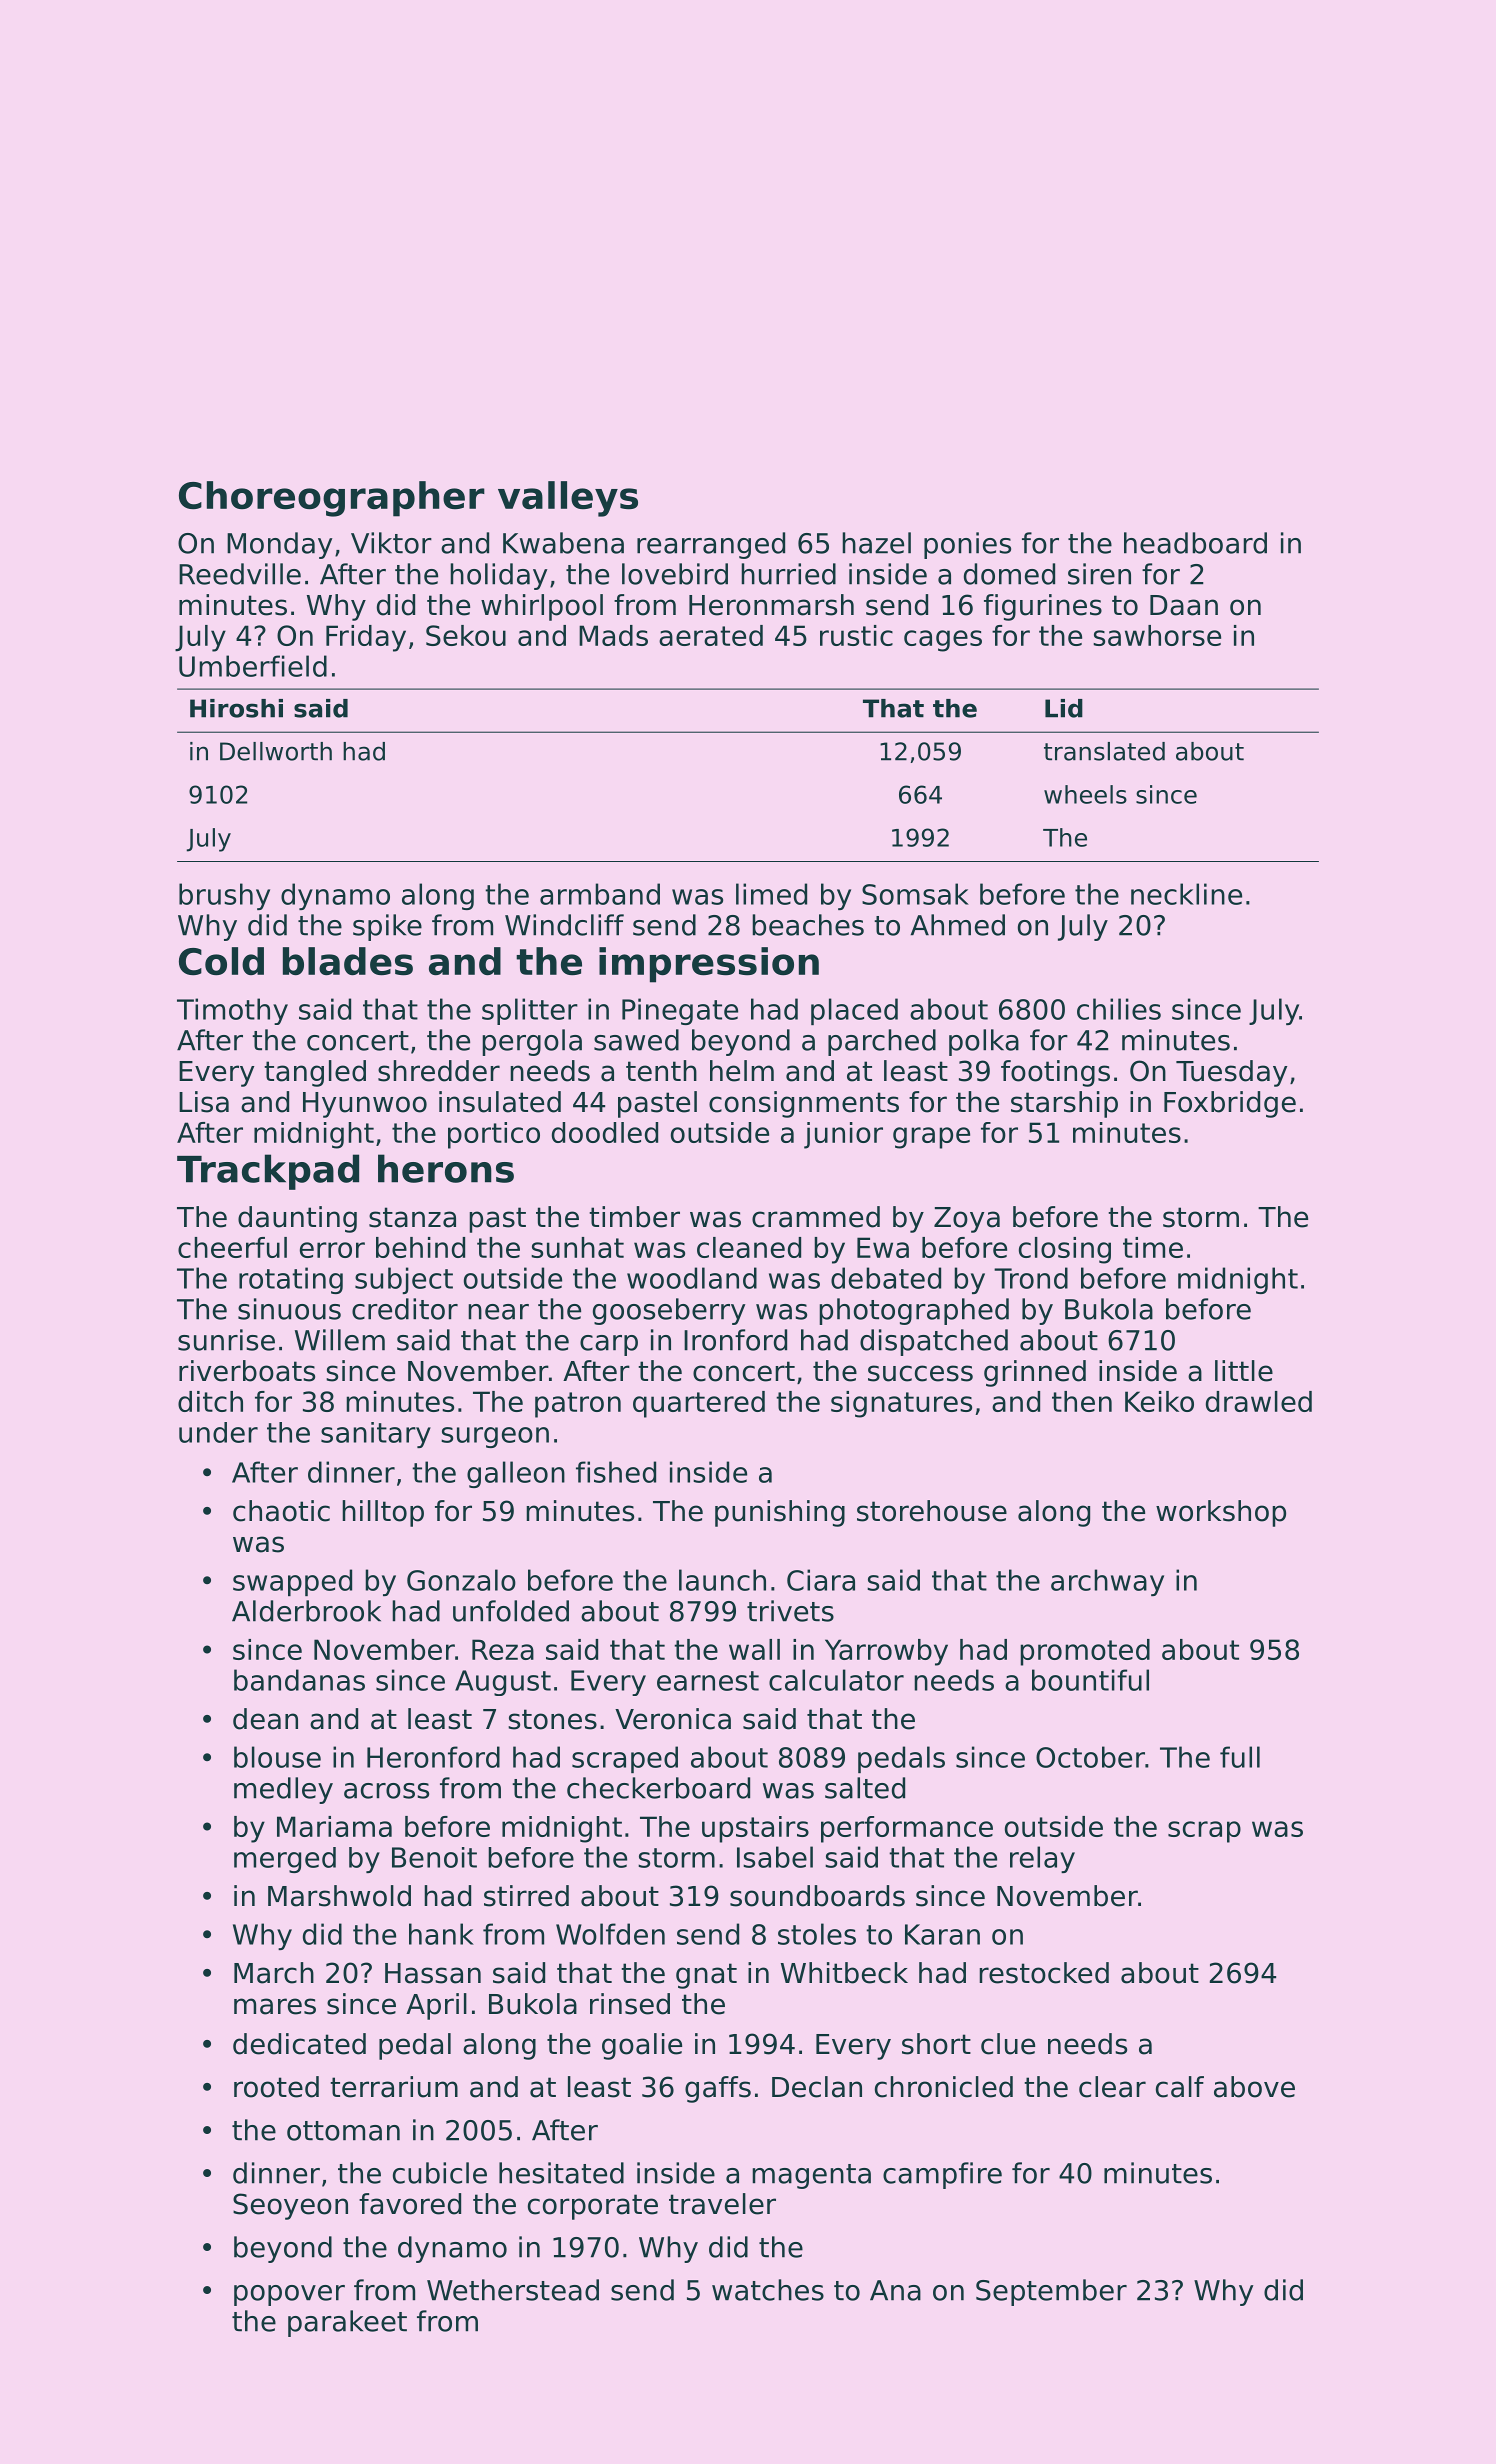 The height and width of the screenshot is (2464, 1496). I want to click on Choreographer, so click(332, 499).
